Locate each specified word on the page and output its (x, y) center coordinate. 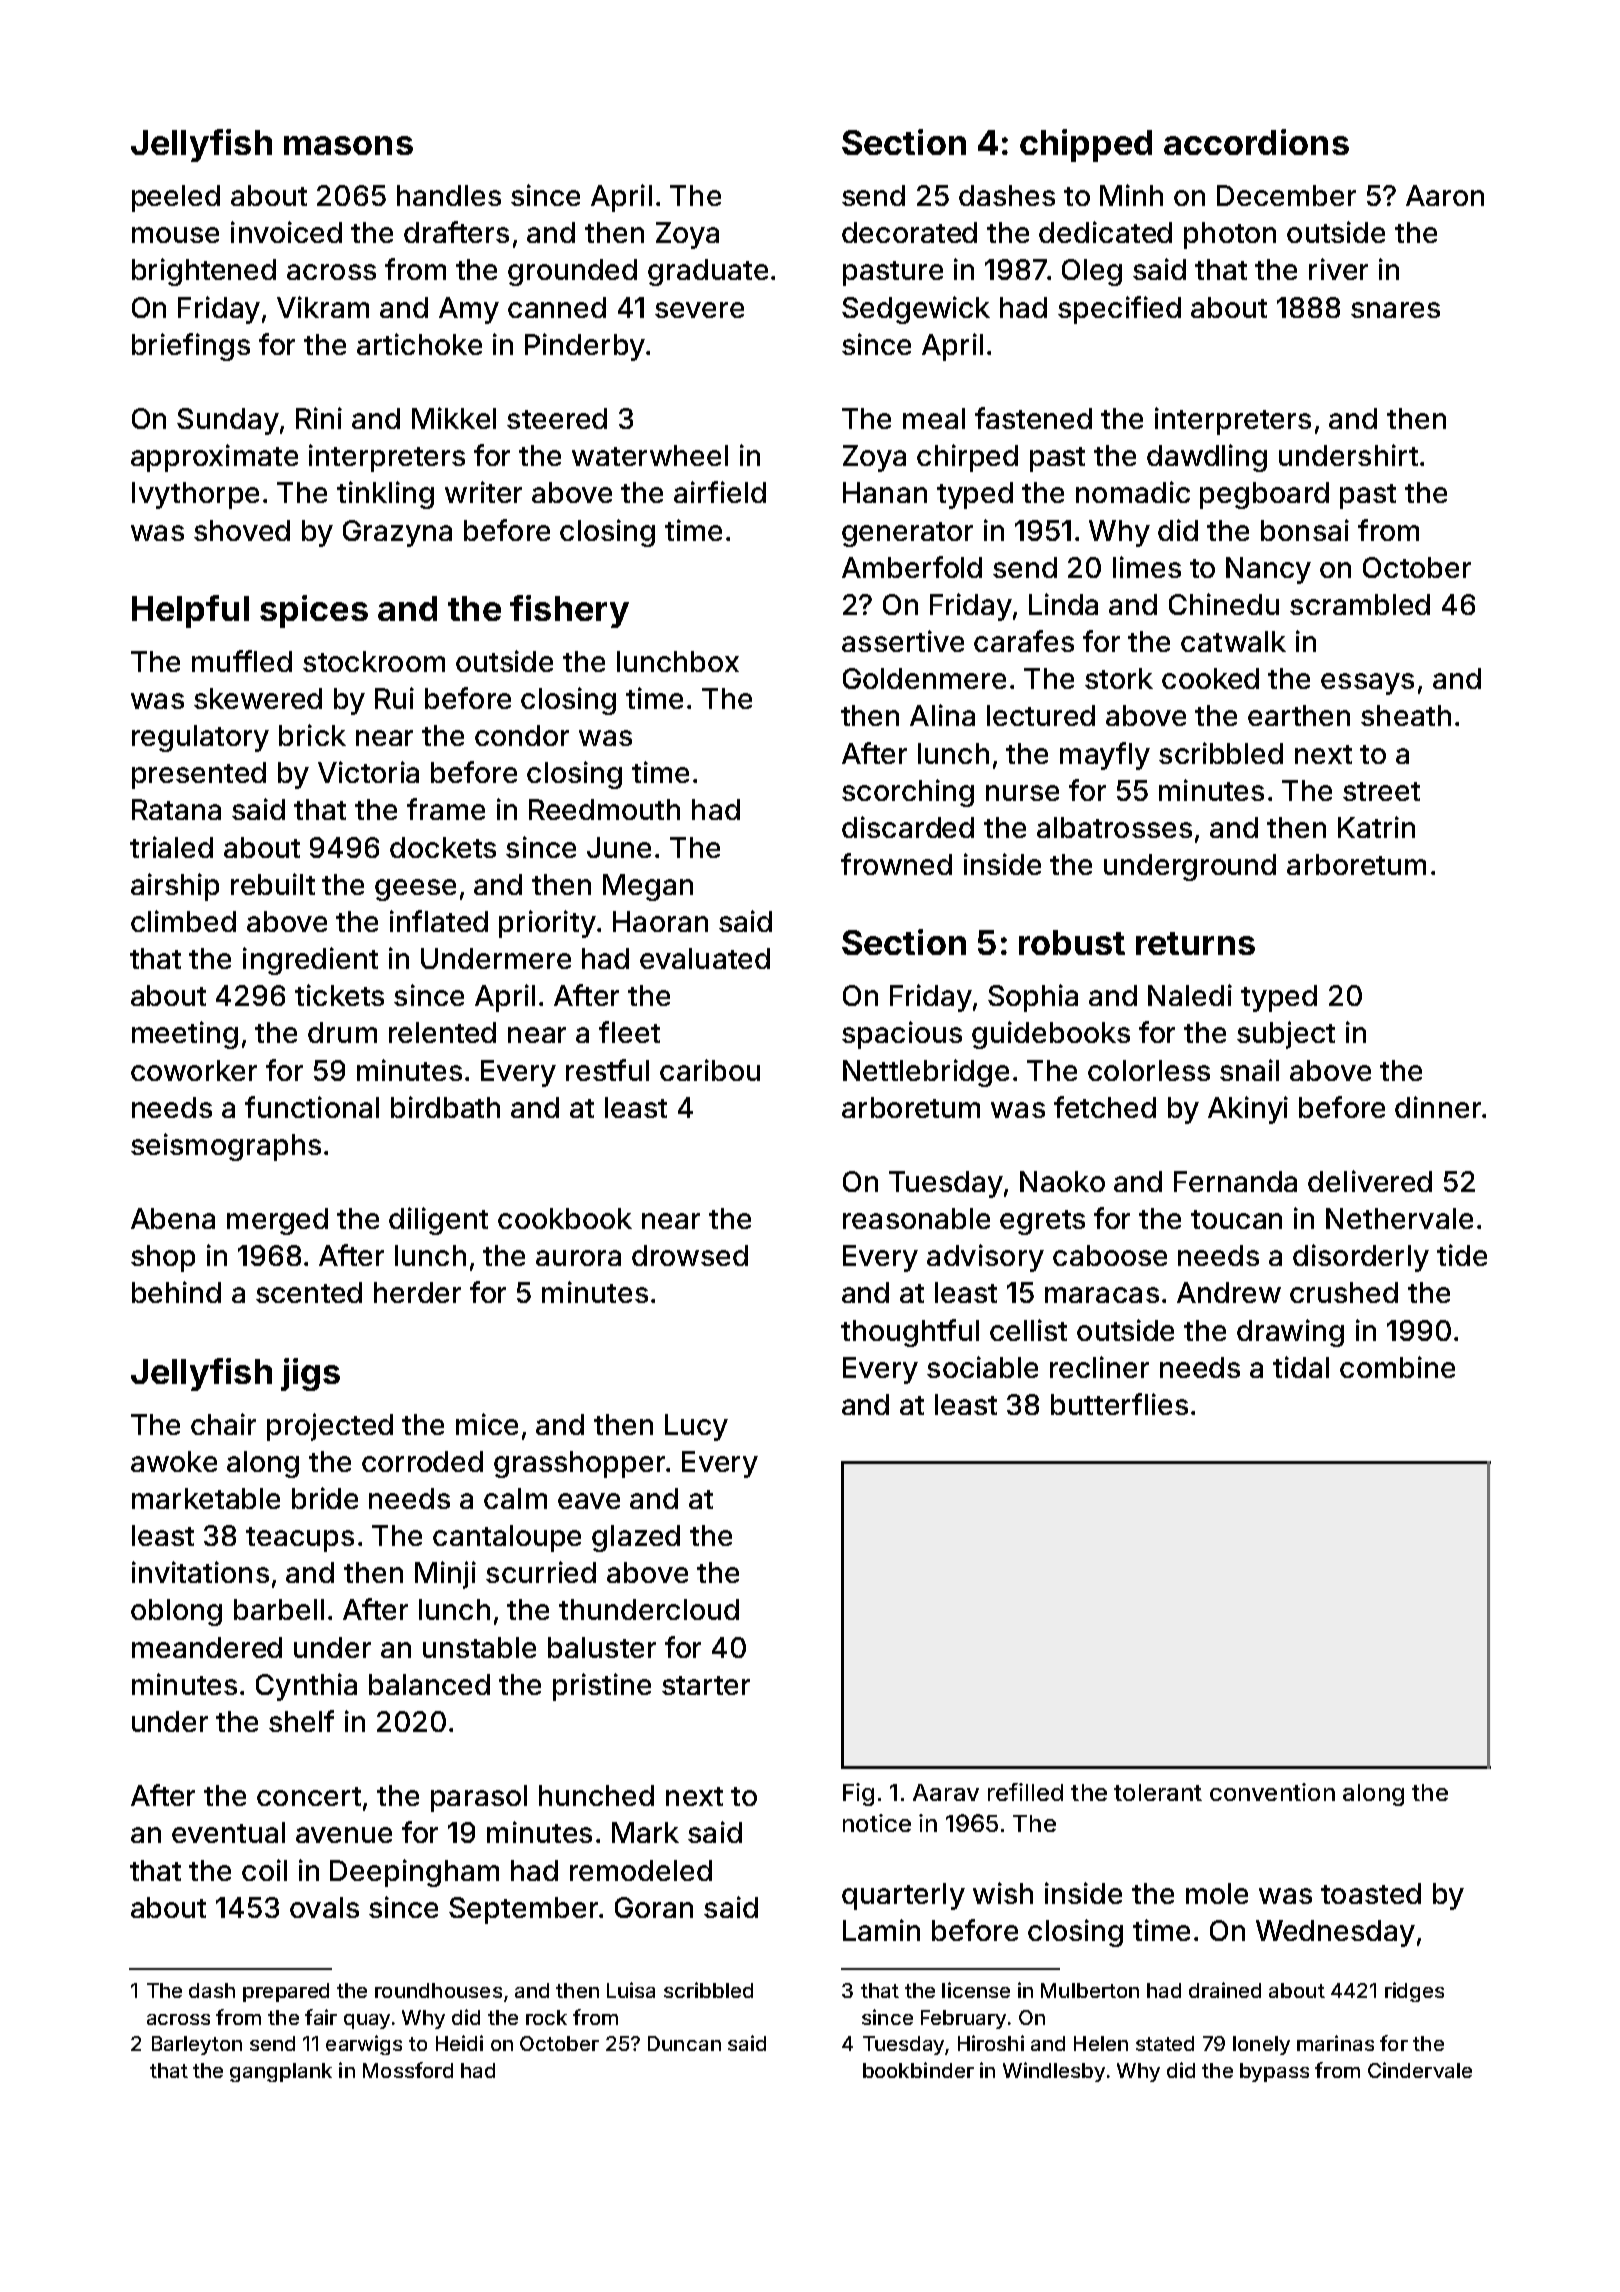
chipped (1086, 145)
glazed (636, 1538)
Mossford (408, 2070)
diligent (438, 1221)
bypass (1274, 2072)
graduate (708, 272)
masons (348, 145)
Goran (654, 1907)
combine (1397, 1367)
